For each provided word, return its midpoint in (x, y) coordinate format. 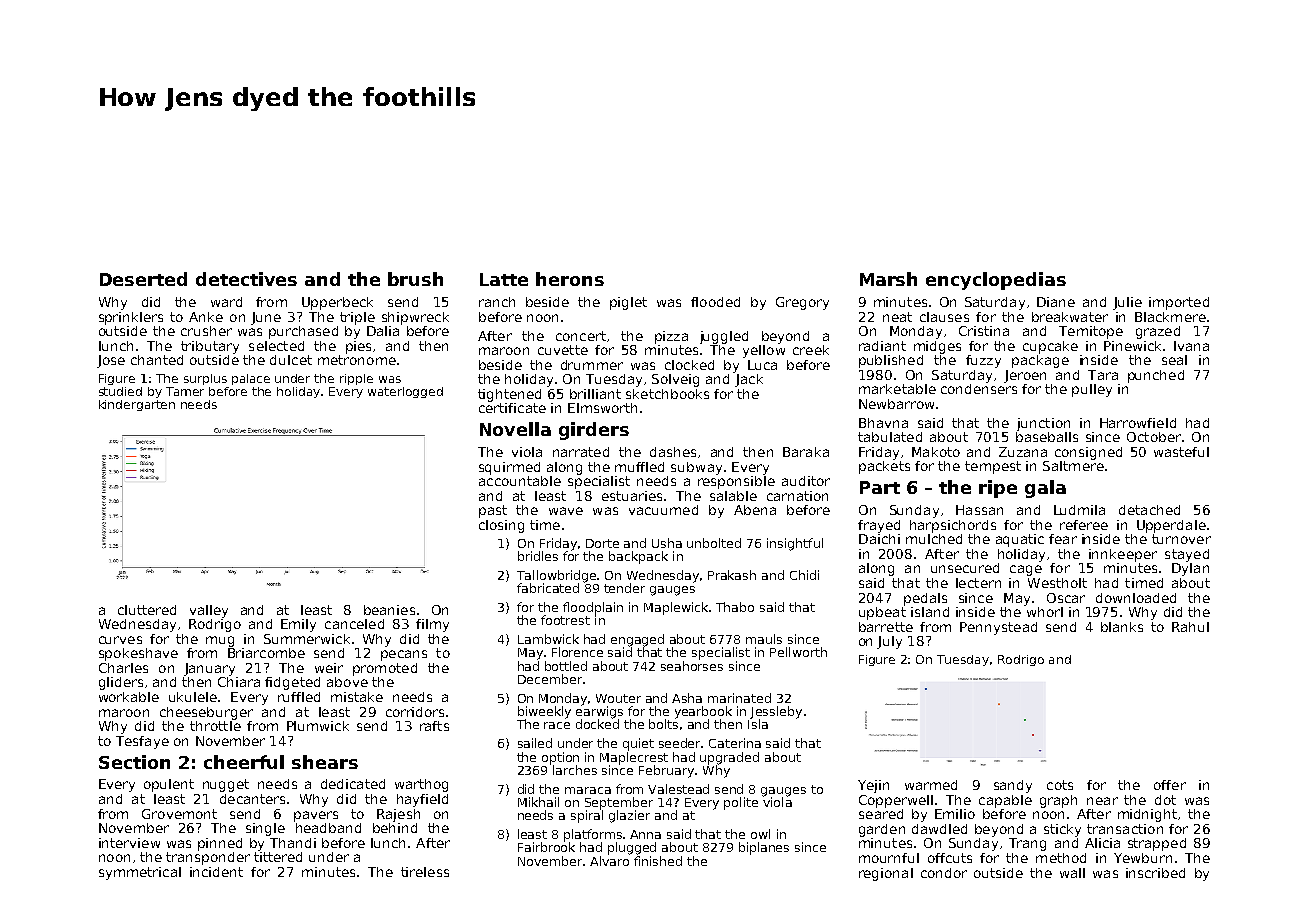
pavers (316, 816)
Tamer (185, 391)
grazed (1158, 332)
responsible (736, 482)
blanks (1122, 627)
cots (1060, 785)
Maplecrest (634, 758)
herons (570, 279)
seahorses (692, 666)
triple (357, 318)
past (493, 511)
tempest (993, 467)
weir (329, 668)
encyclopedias (996, 281)
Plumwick (318, 726)
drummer (592, 365)
